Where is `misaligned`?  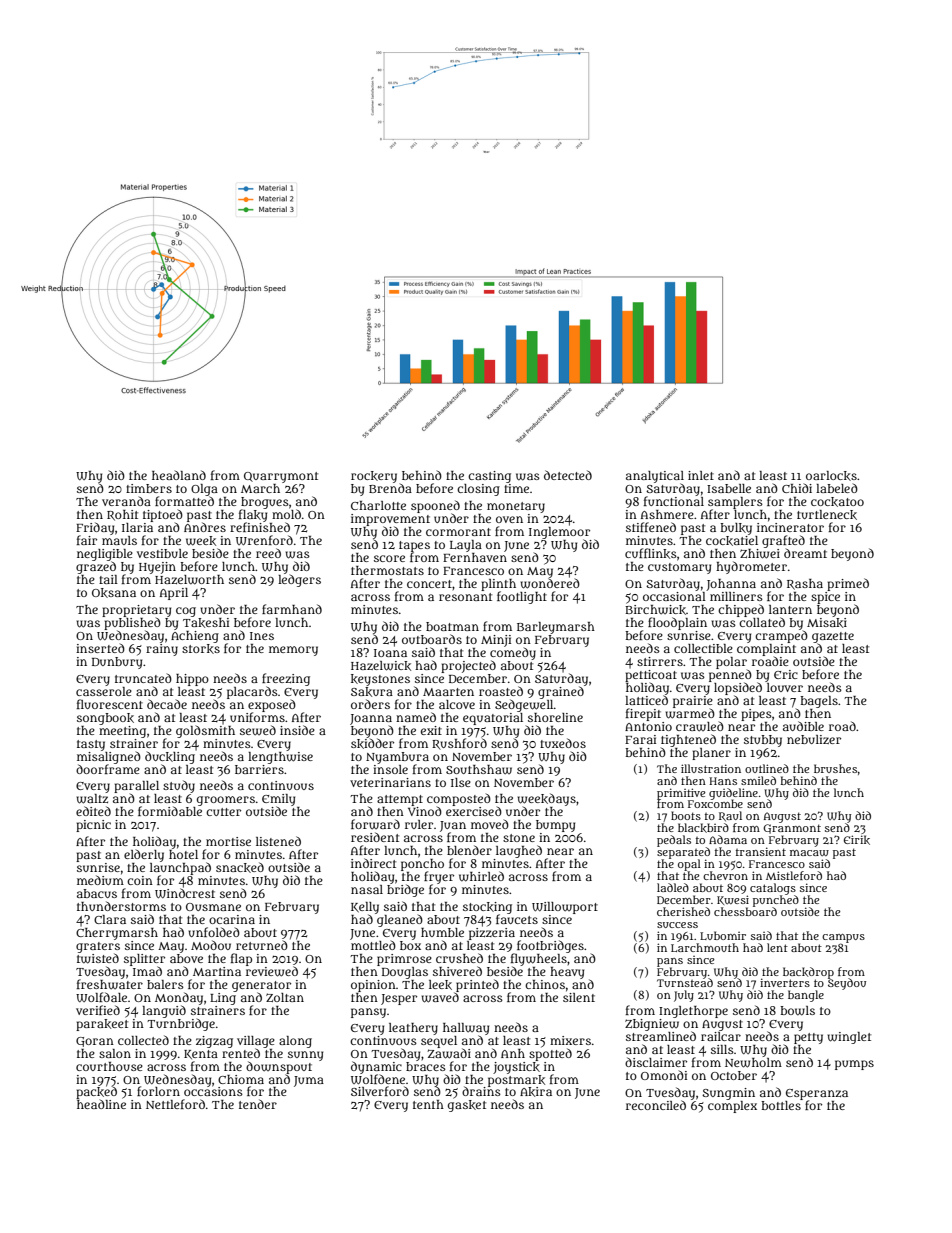
misaligned is located at coordinates (109, 757).
